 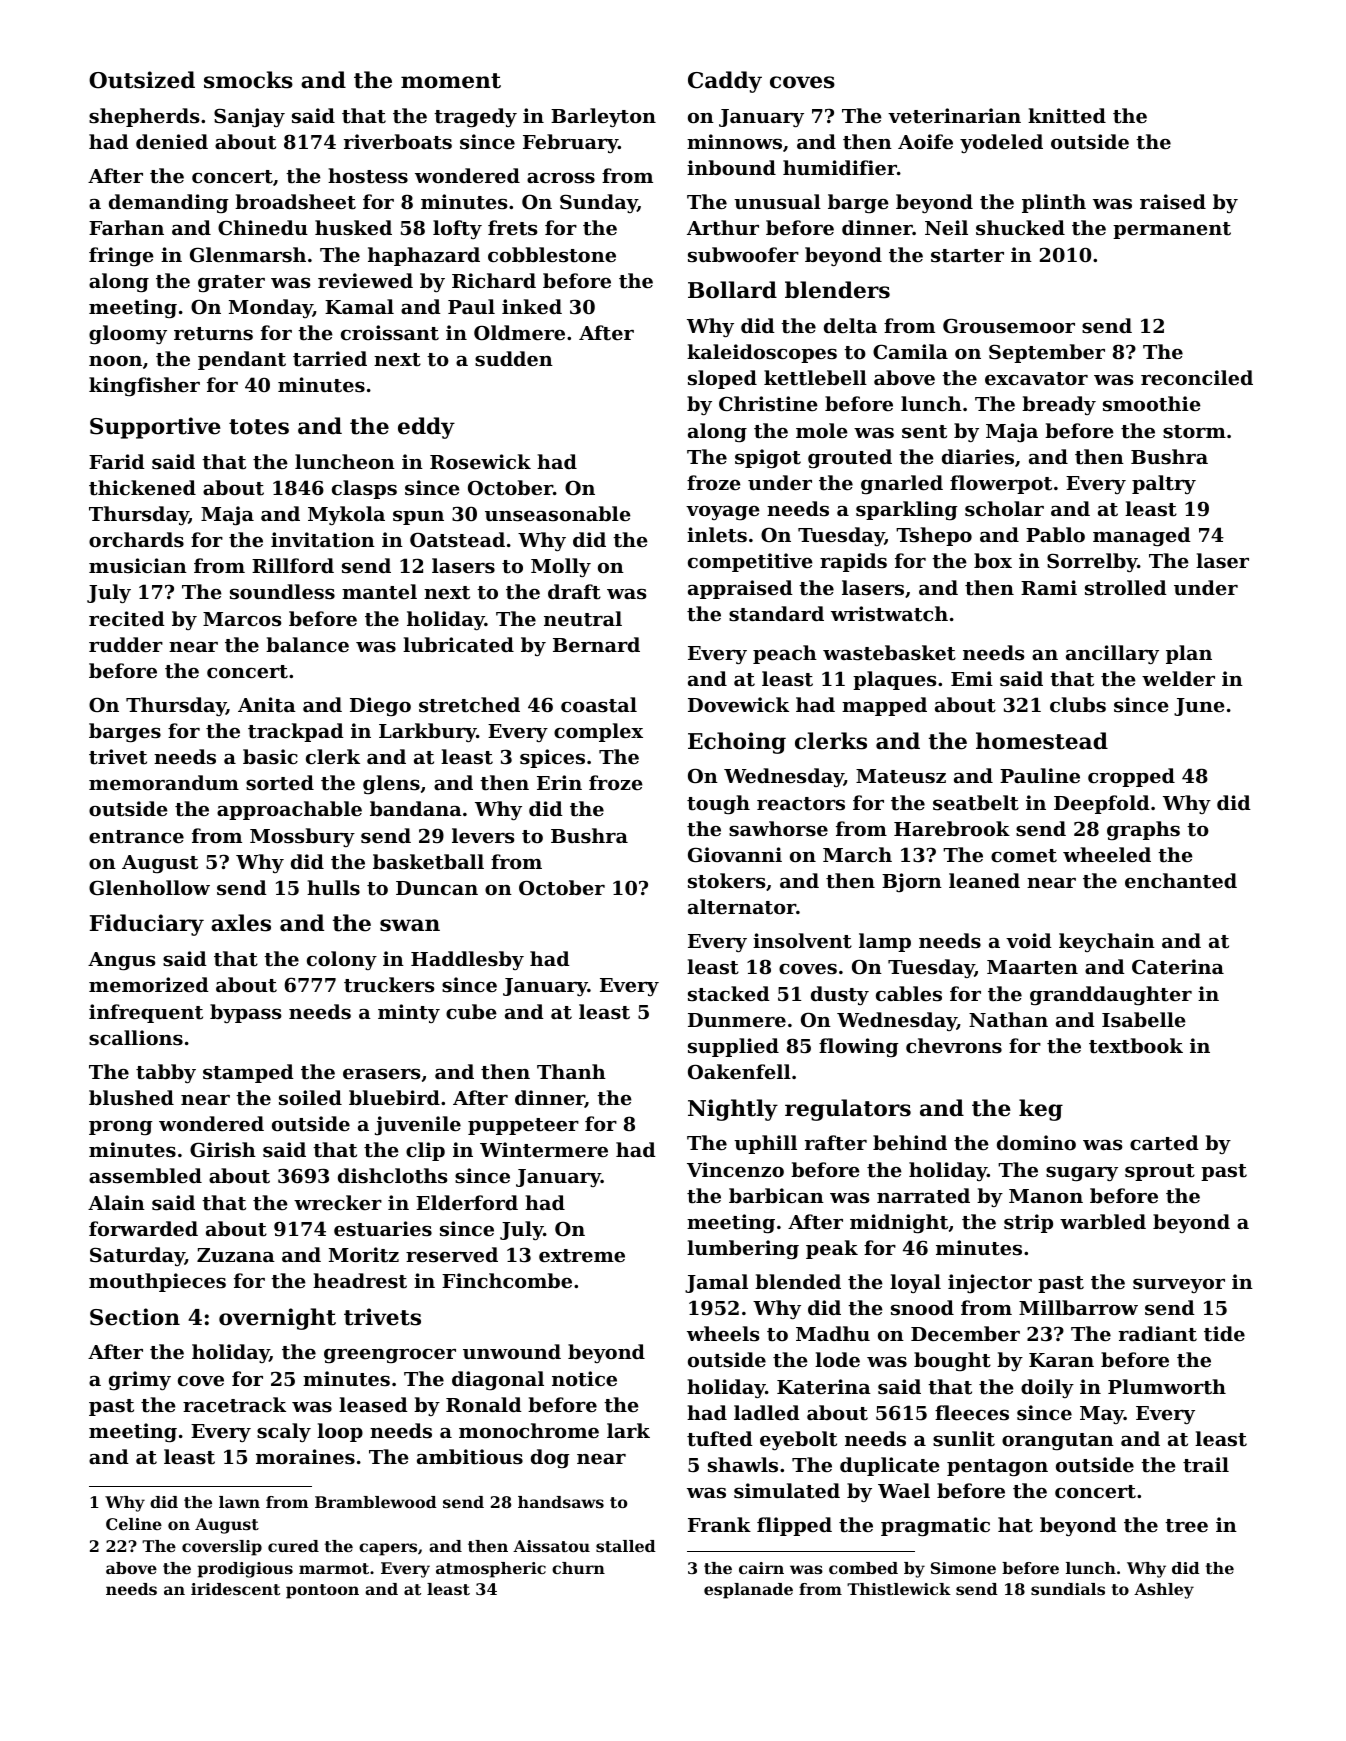 I want to click on Deepfold, so click(x=1102, y=804).
